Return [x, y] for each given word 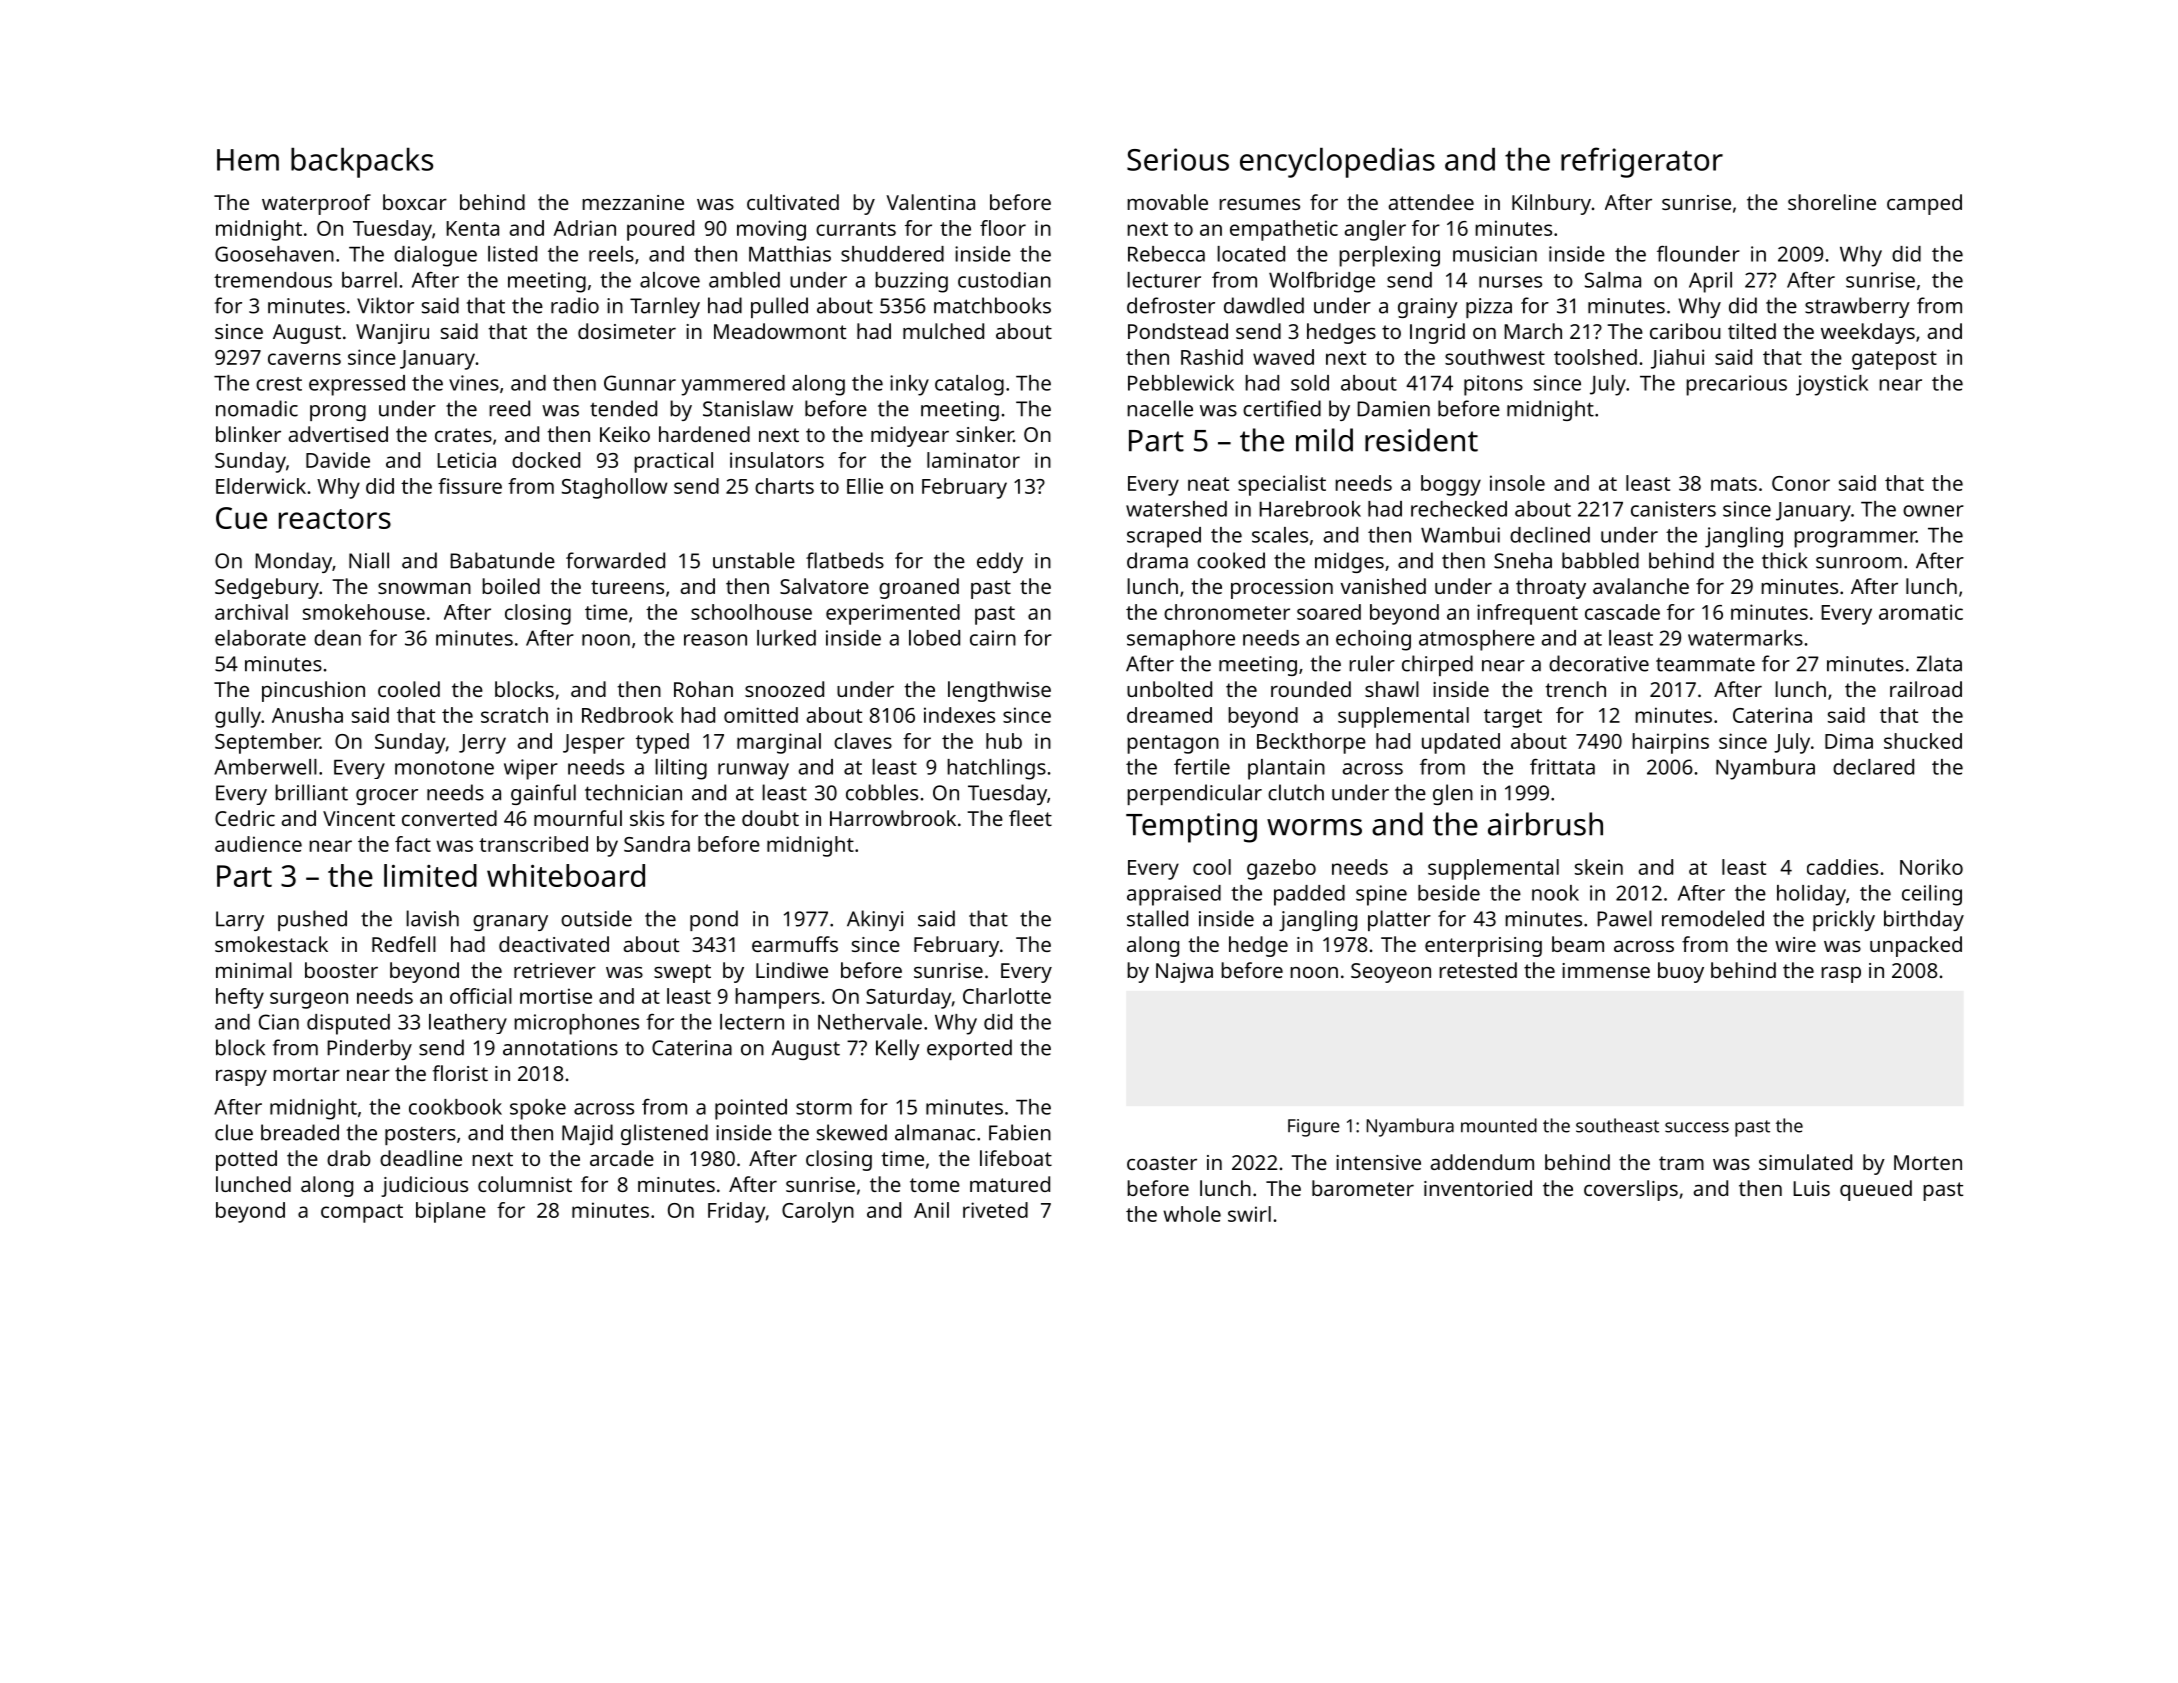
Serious [1178, 159]
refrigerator [1642, 162]
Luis [1811, 1188]
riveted [995, 1210]
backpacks [362, 163]
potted [246, 1160]
